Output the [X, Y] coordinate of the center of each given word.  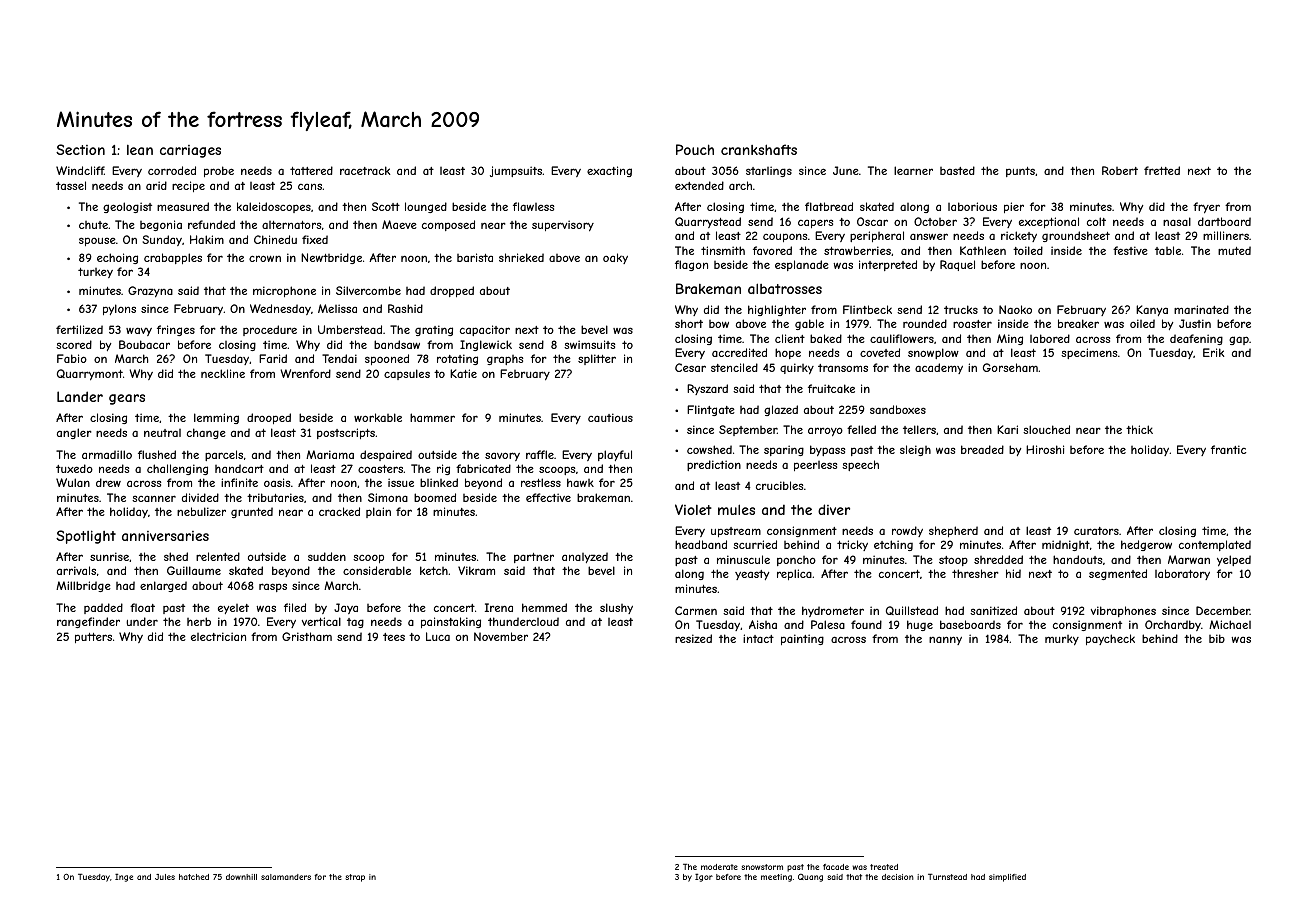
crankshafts [759, 149]
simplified [1007, 878]
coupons [785, 237]
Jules [165, 877]
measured [183, 206]
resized [693, 638]
